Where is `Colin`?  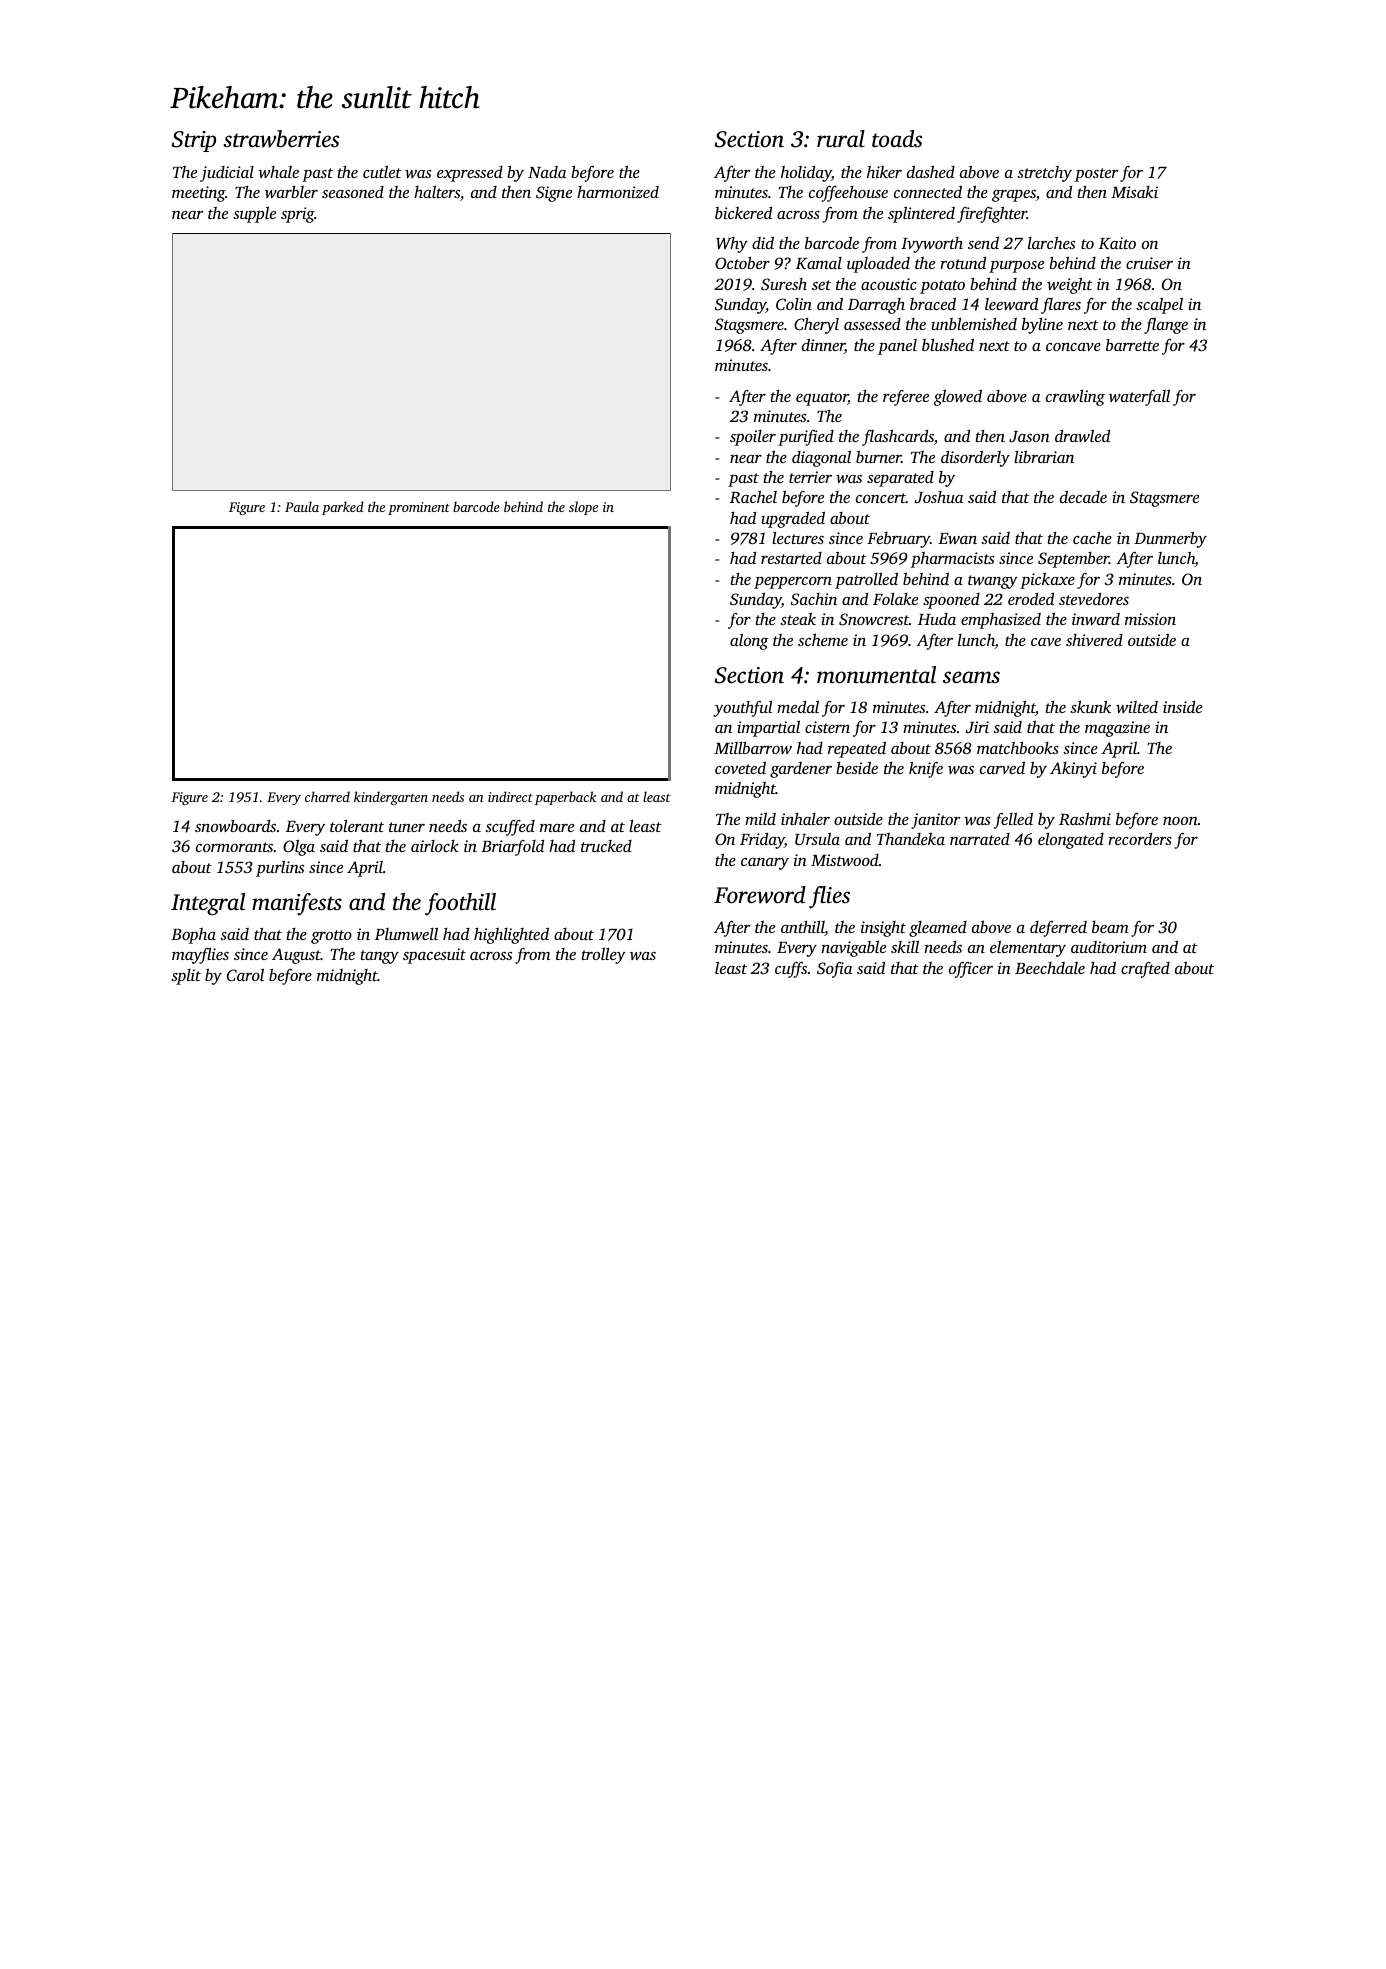 Colin is located at coordinates (794, 304).
